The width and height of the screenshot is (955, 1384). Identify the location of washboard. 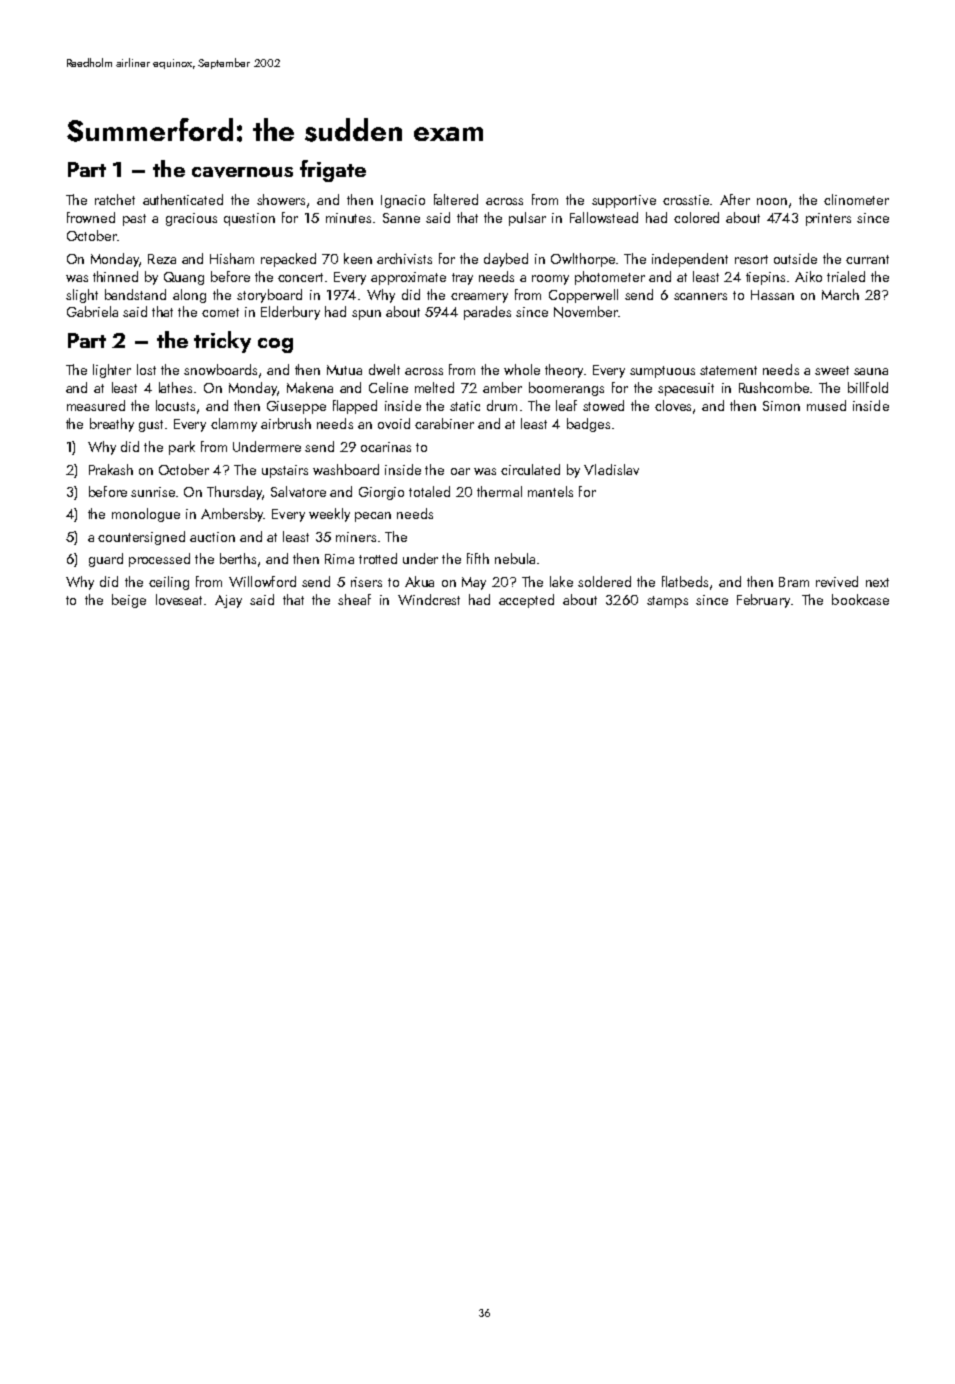
(346, 469).
